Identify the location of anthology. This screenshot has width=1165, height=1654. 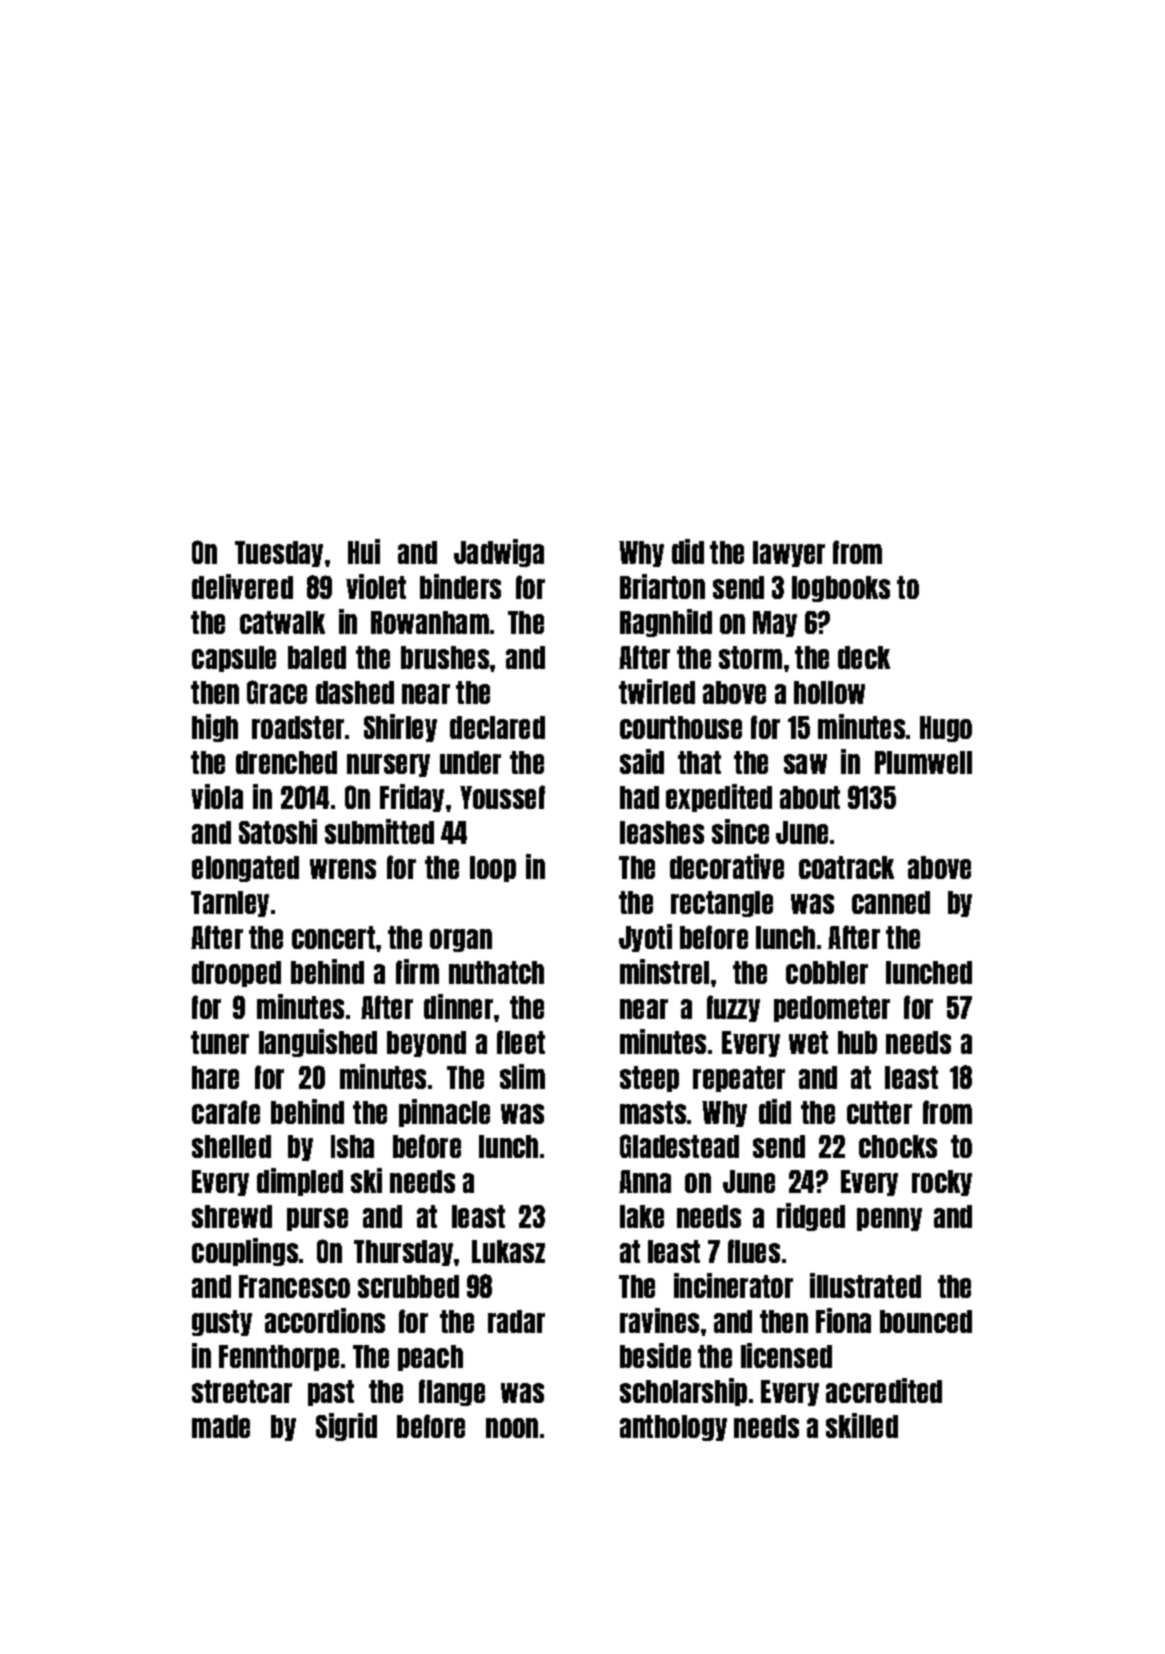
(673, 1428).
